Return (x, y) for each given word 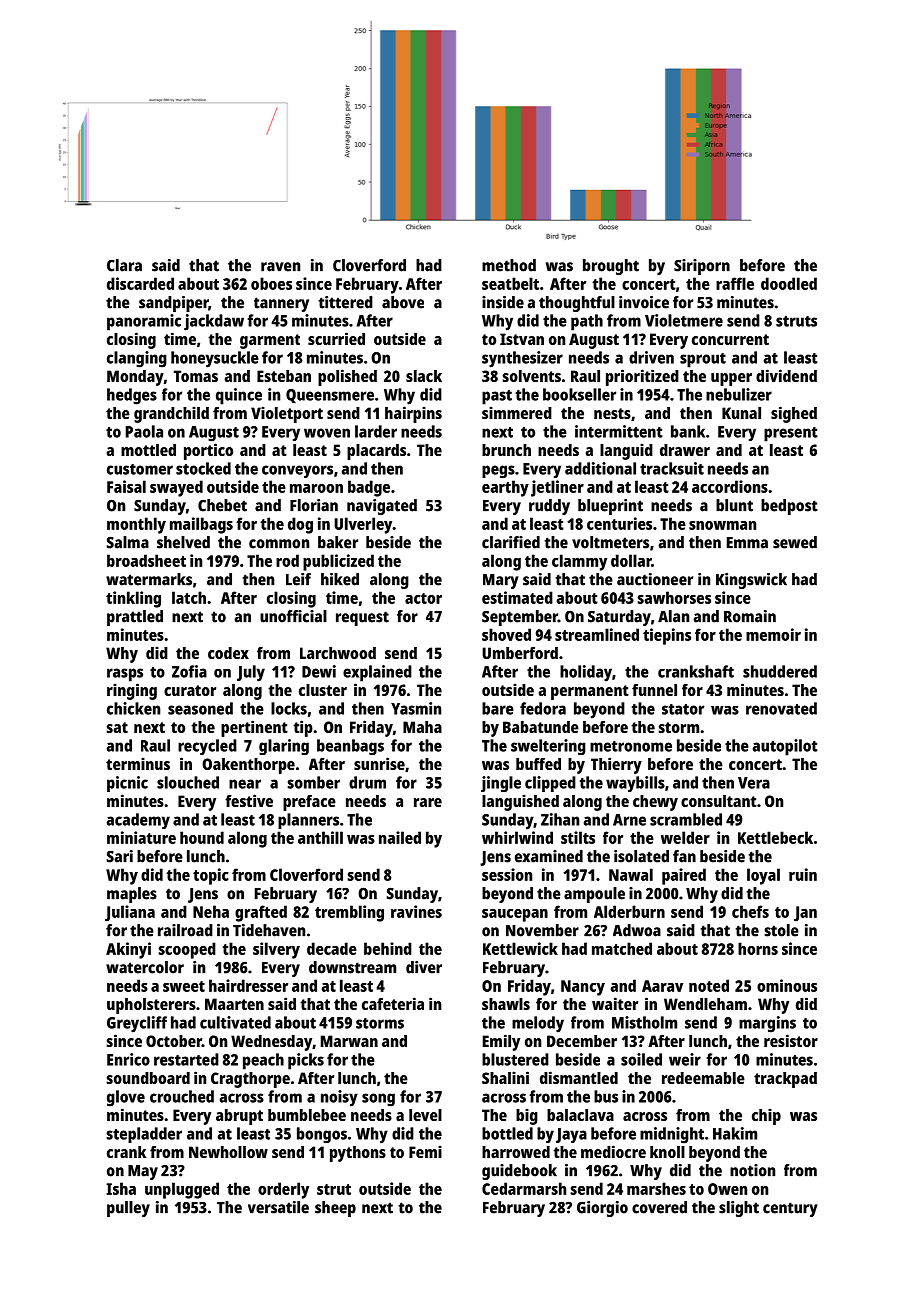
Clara (124, 265)
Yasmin (416, 708)
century (790, 1209)
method (509, 265)
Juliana (130, 913)
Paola (144, 431)
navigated (382, 507)
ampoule (594, 895)
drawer (685, 450)
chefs (750, 911)
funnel (654, 690)
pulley (128, 1209)
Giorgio (602, 1209)
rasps (125, 675)
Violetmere (684, 320)
